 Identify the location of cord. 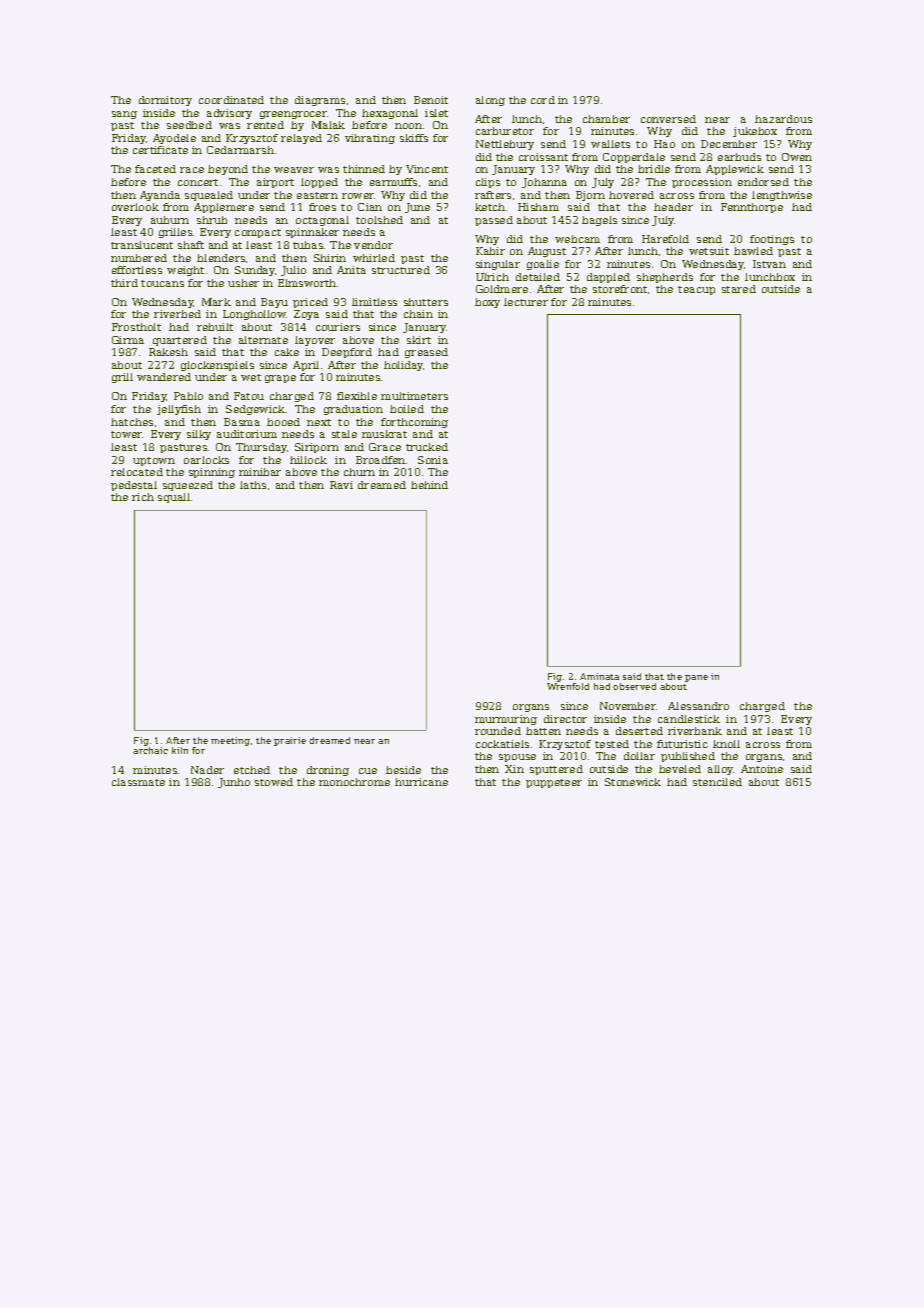
(543, 100).
